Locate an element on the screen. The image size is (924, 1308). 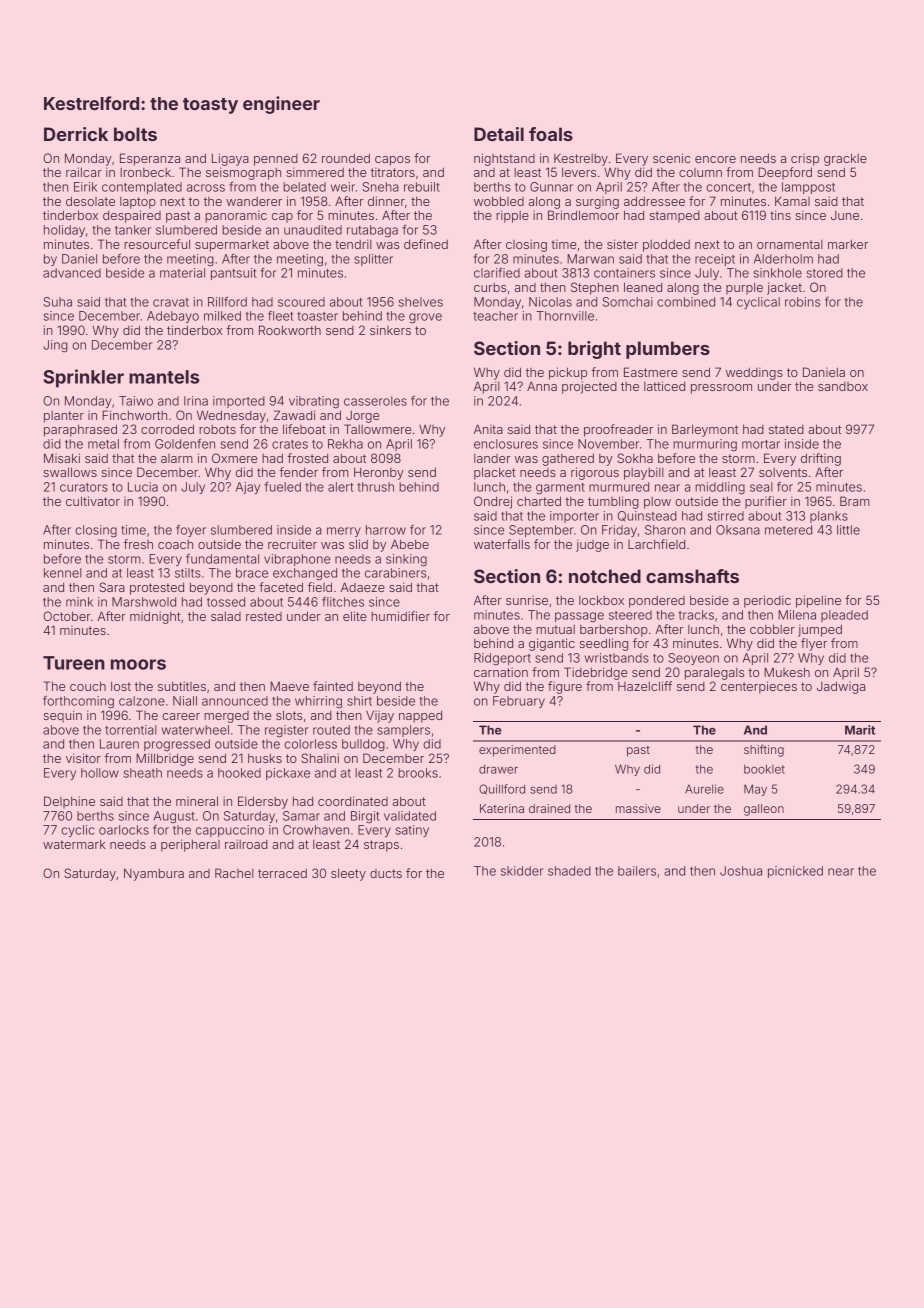
Ondrej is located at coordinates (493, 502).
